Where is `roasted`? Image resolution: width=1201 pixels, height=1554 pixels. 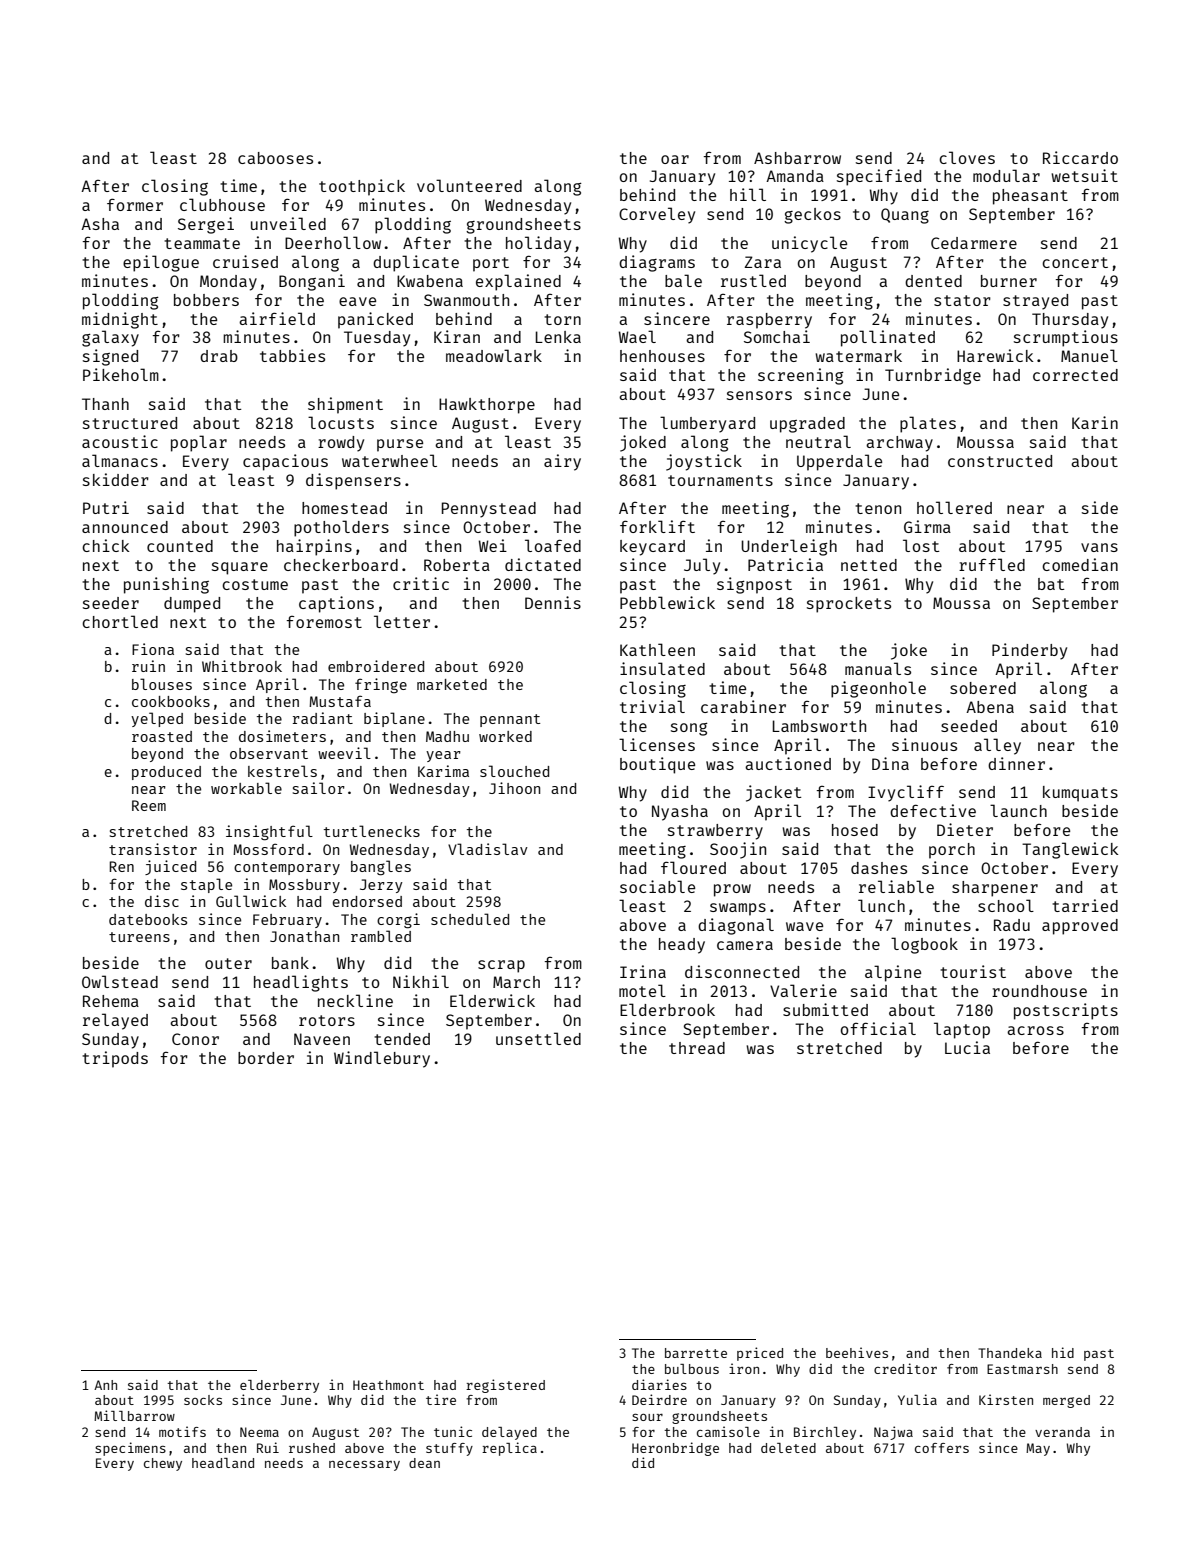 roasted is located at coordinates (162, 736).
